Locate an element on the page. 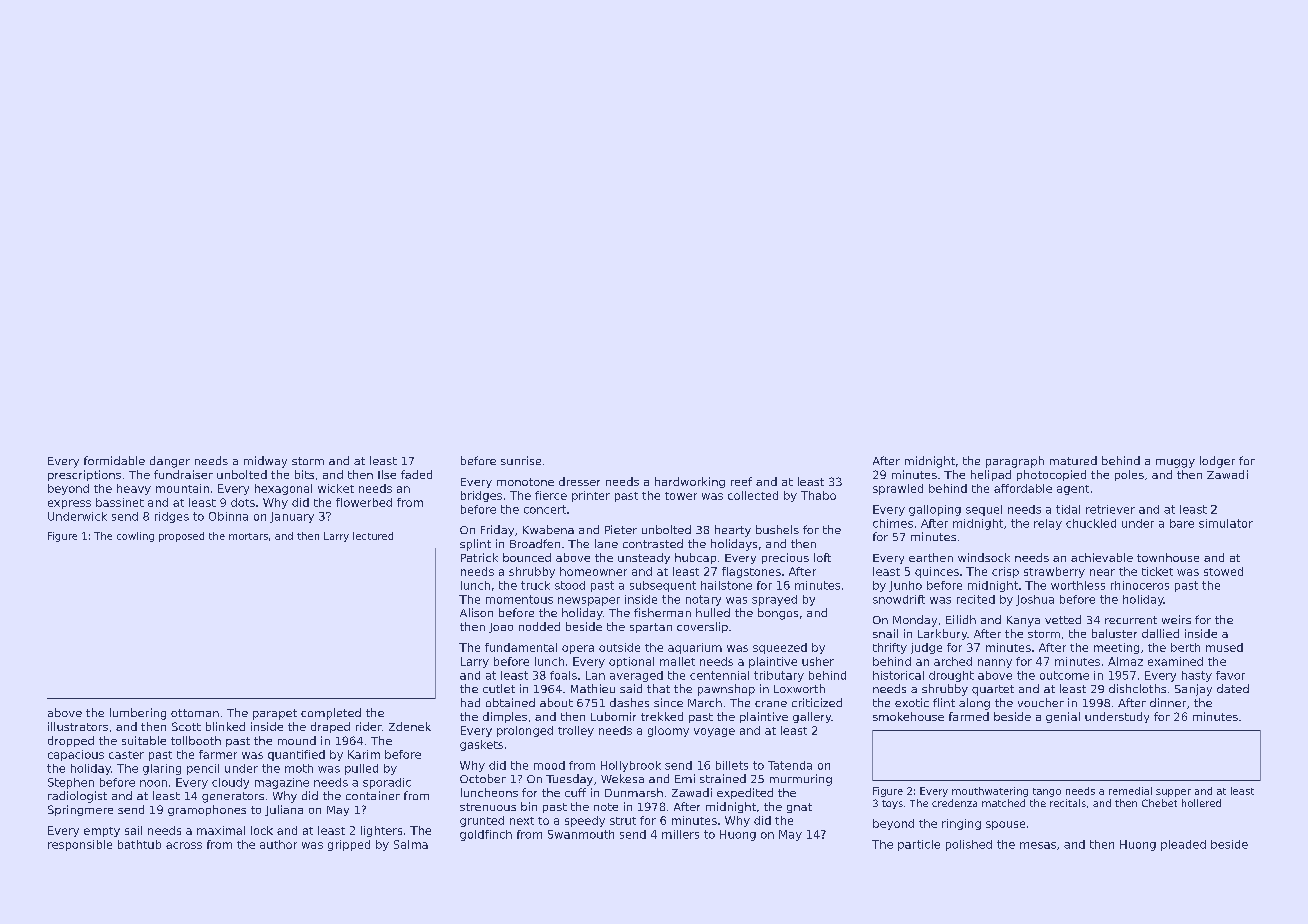 This page has height=924, width=1308. concert is located at coordinates (545, 509).
